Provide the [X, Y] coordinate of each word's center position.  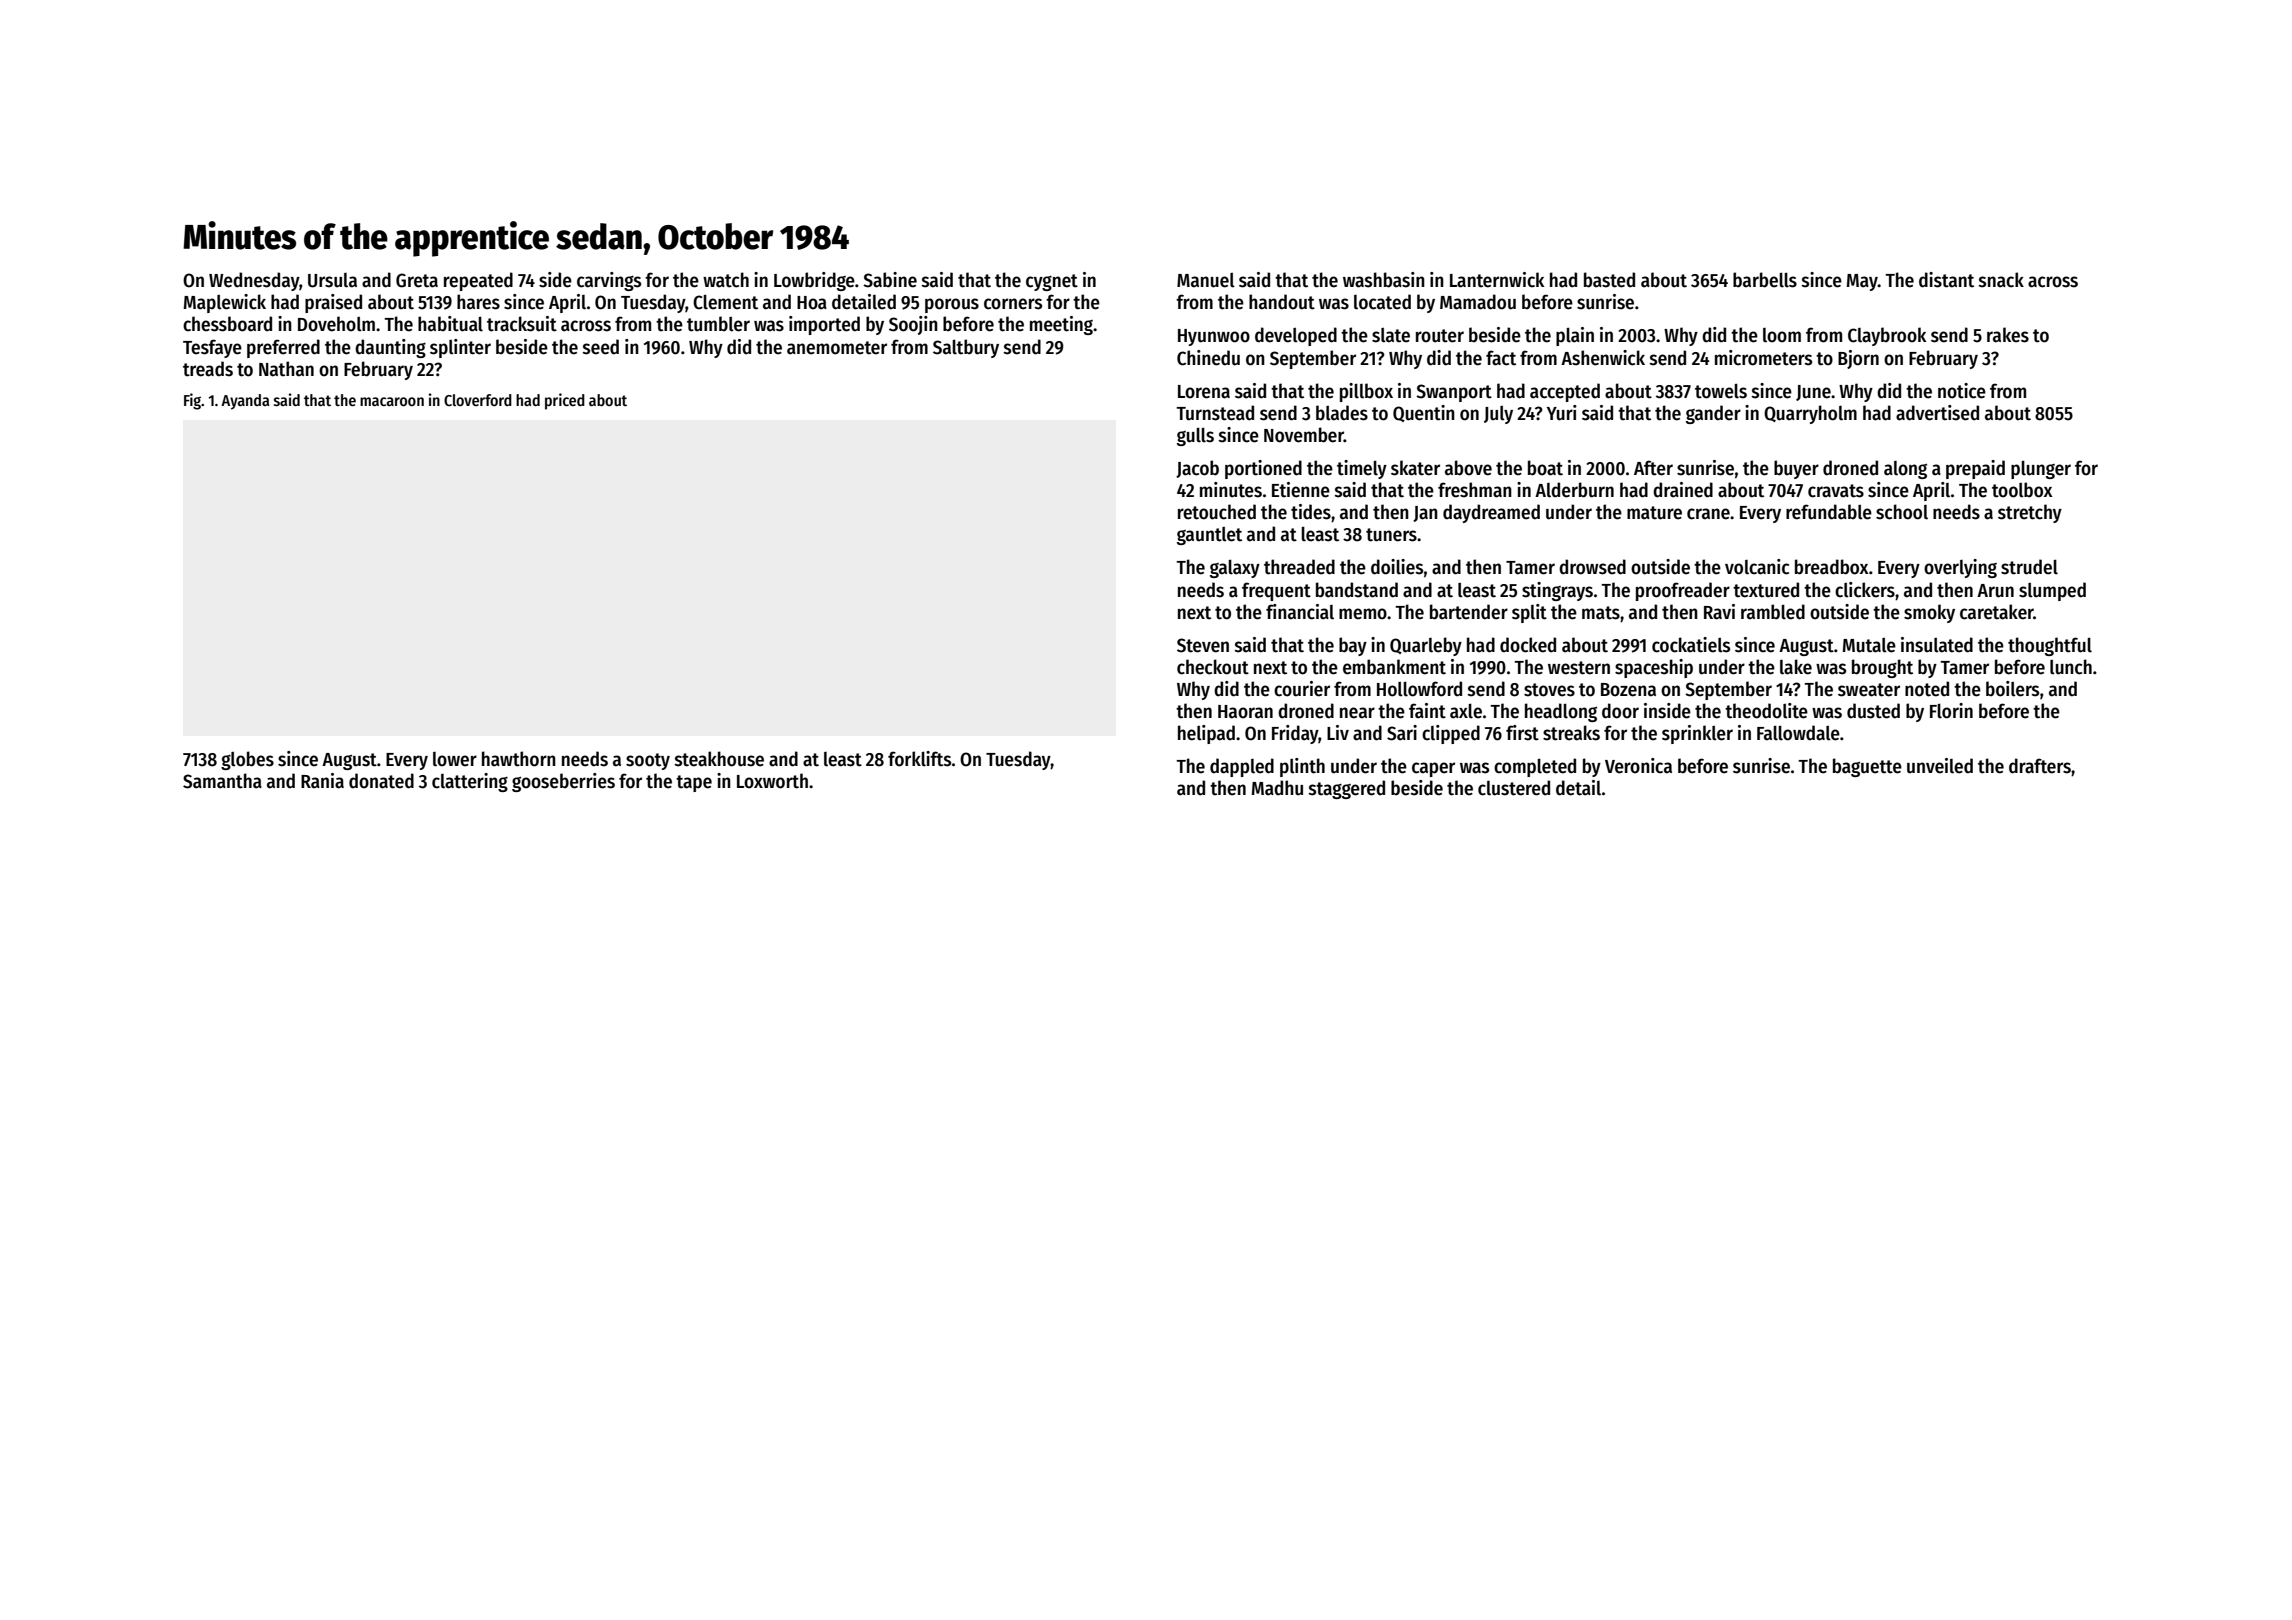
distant [1946, 280]
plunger [2041, 470]
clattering [470, 782]
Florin [1951, 711]
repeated [478, 281]
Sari [1402, 733]
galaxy [1235, 569]
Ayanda [245, 402]
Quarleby [1426, 646]
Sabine [890, 280]
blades [1342, 413]
